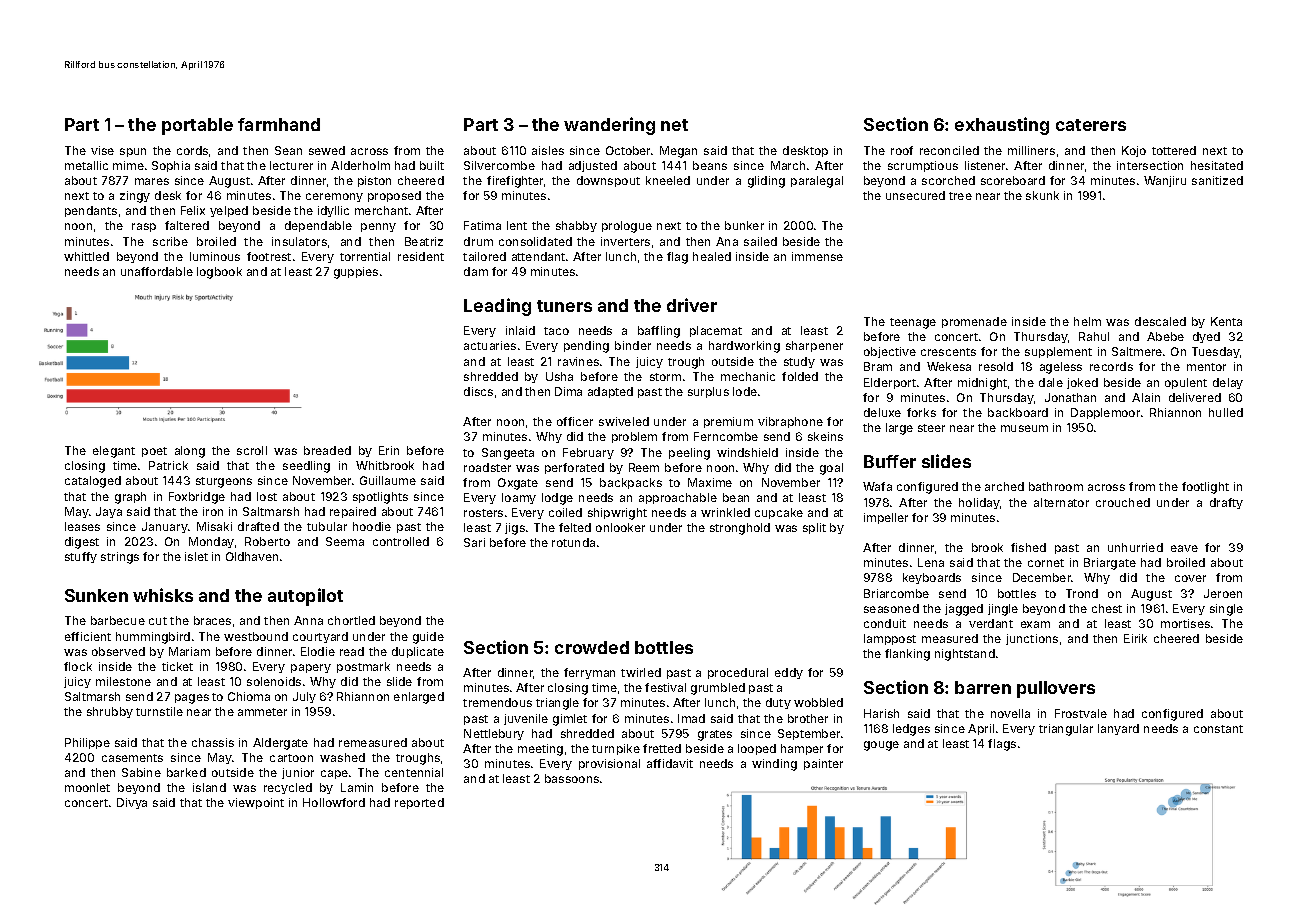  Describe the element at coordinates (592, 647) in the screenshot. I see `crowded` at that location.
